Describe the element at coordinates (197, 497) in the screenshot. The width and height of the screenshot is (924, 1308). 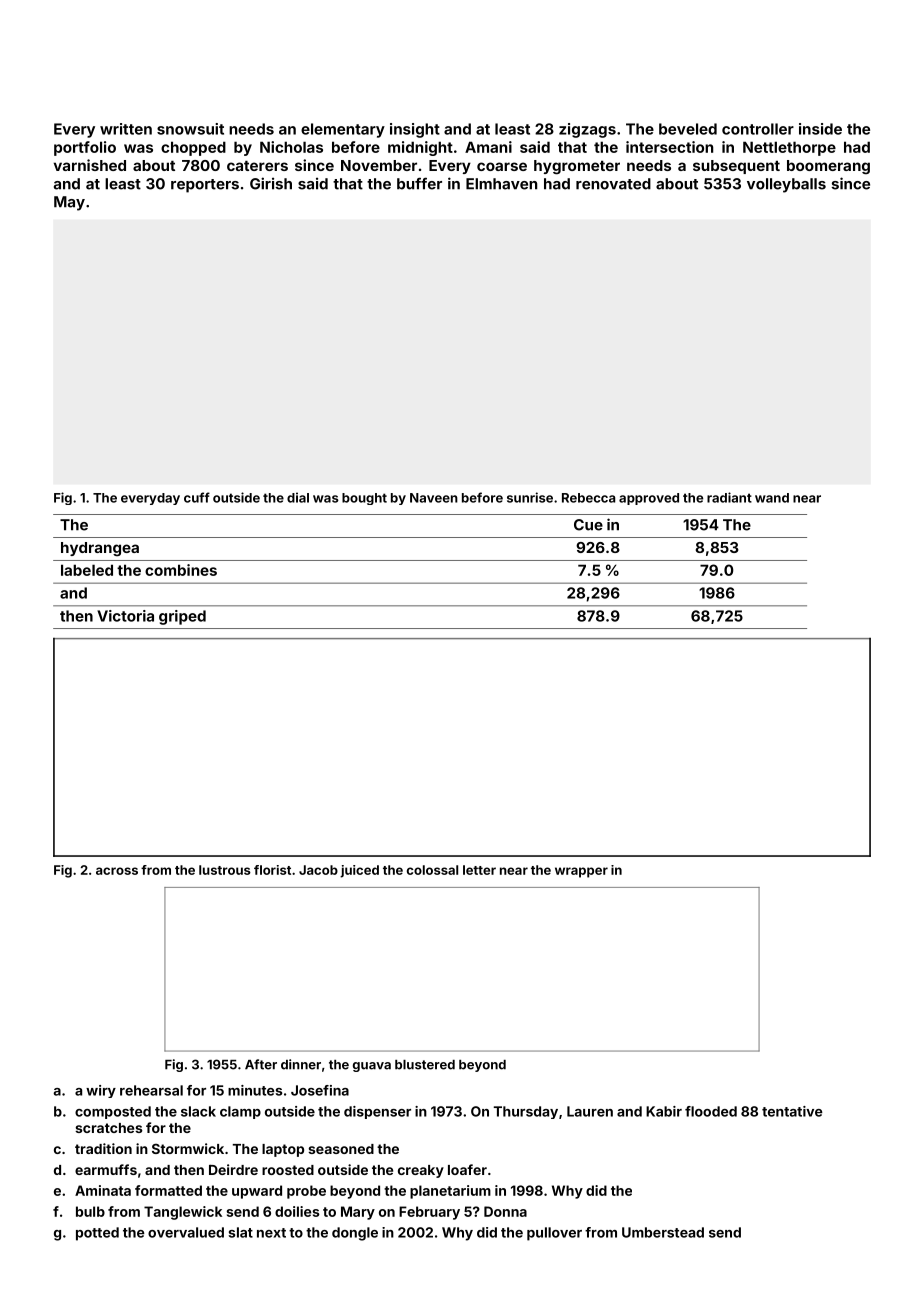
I see `cuff` at that location.
